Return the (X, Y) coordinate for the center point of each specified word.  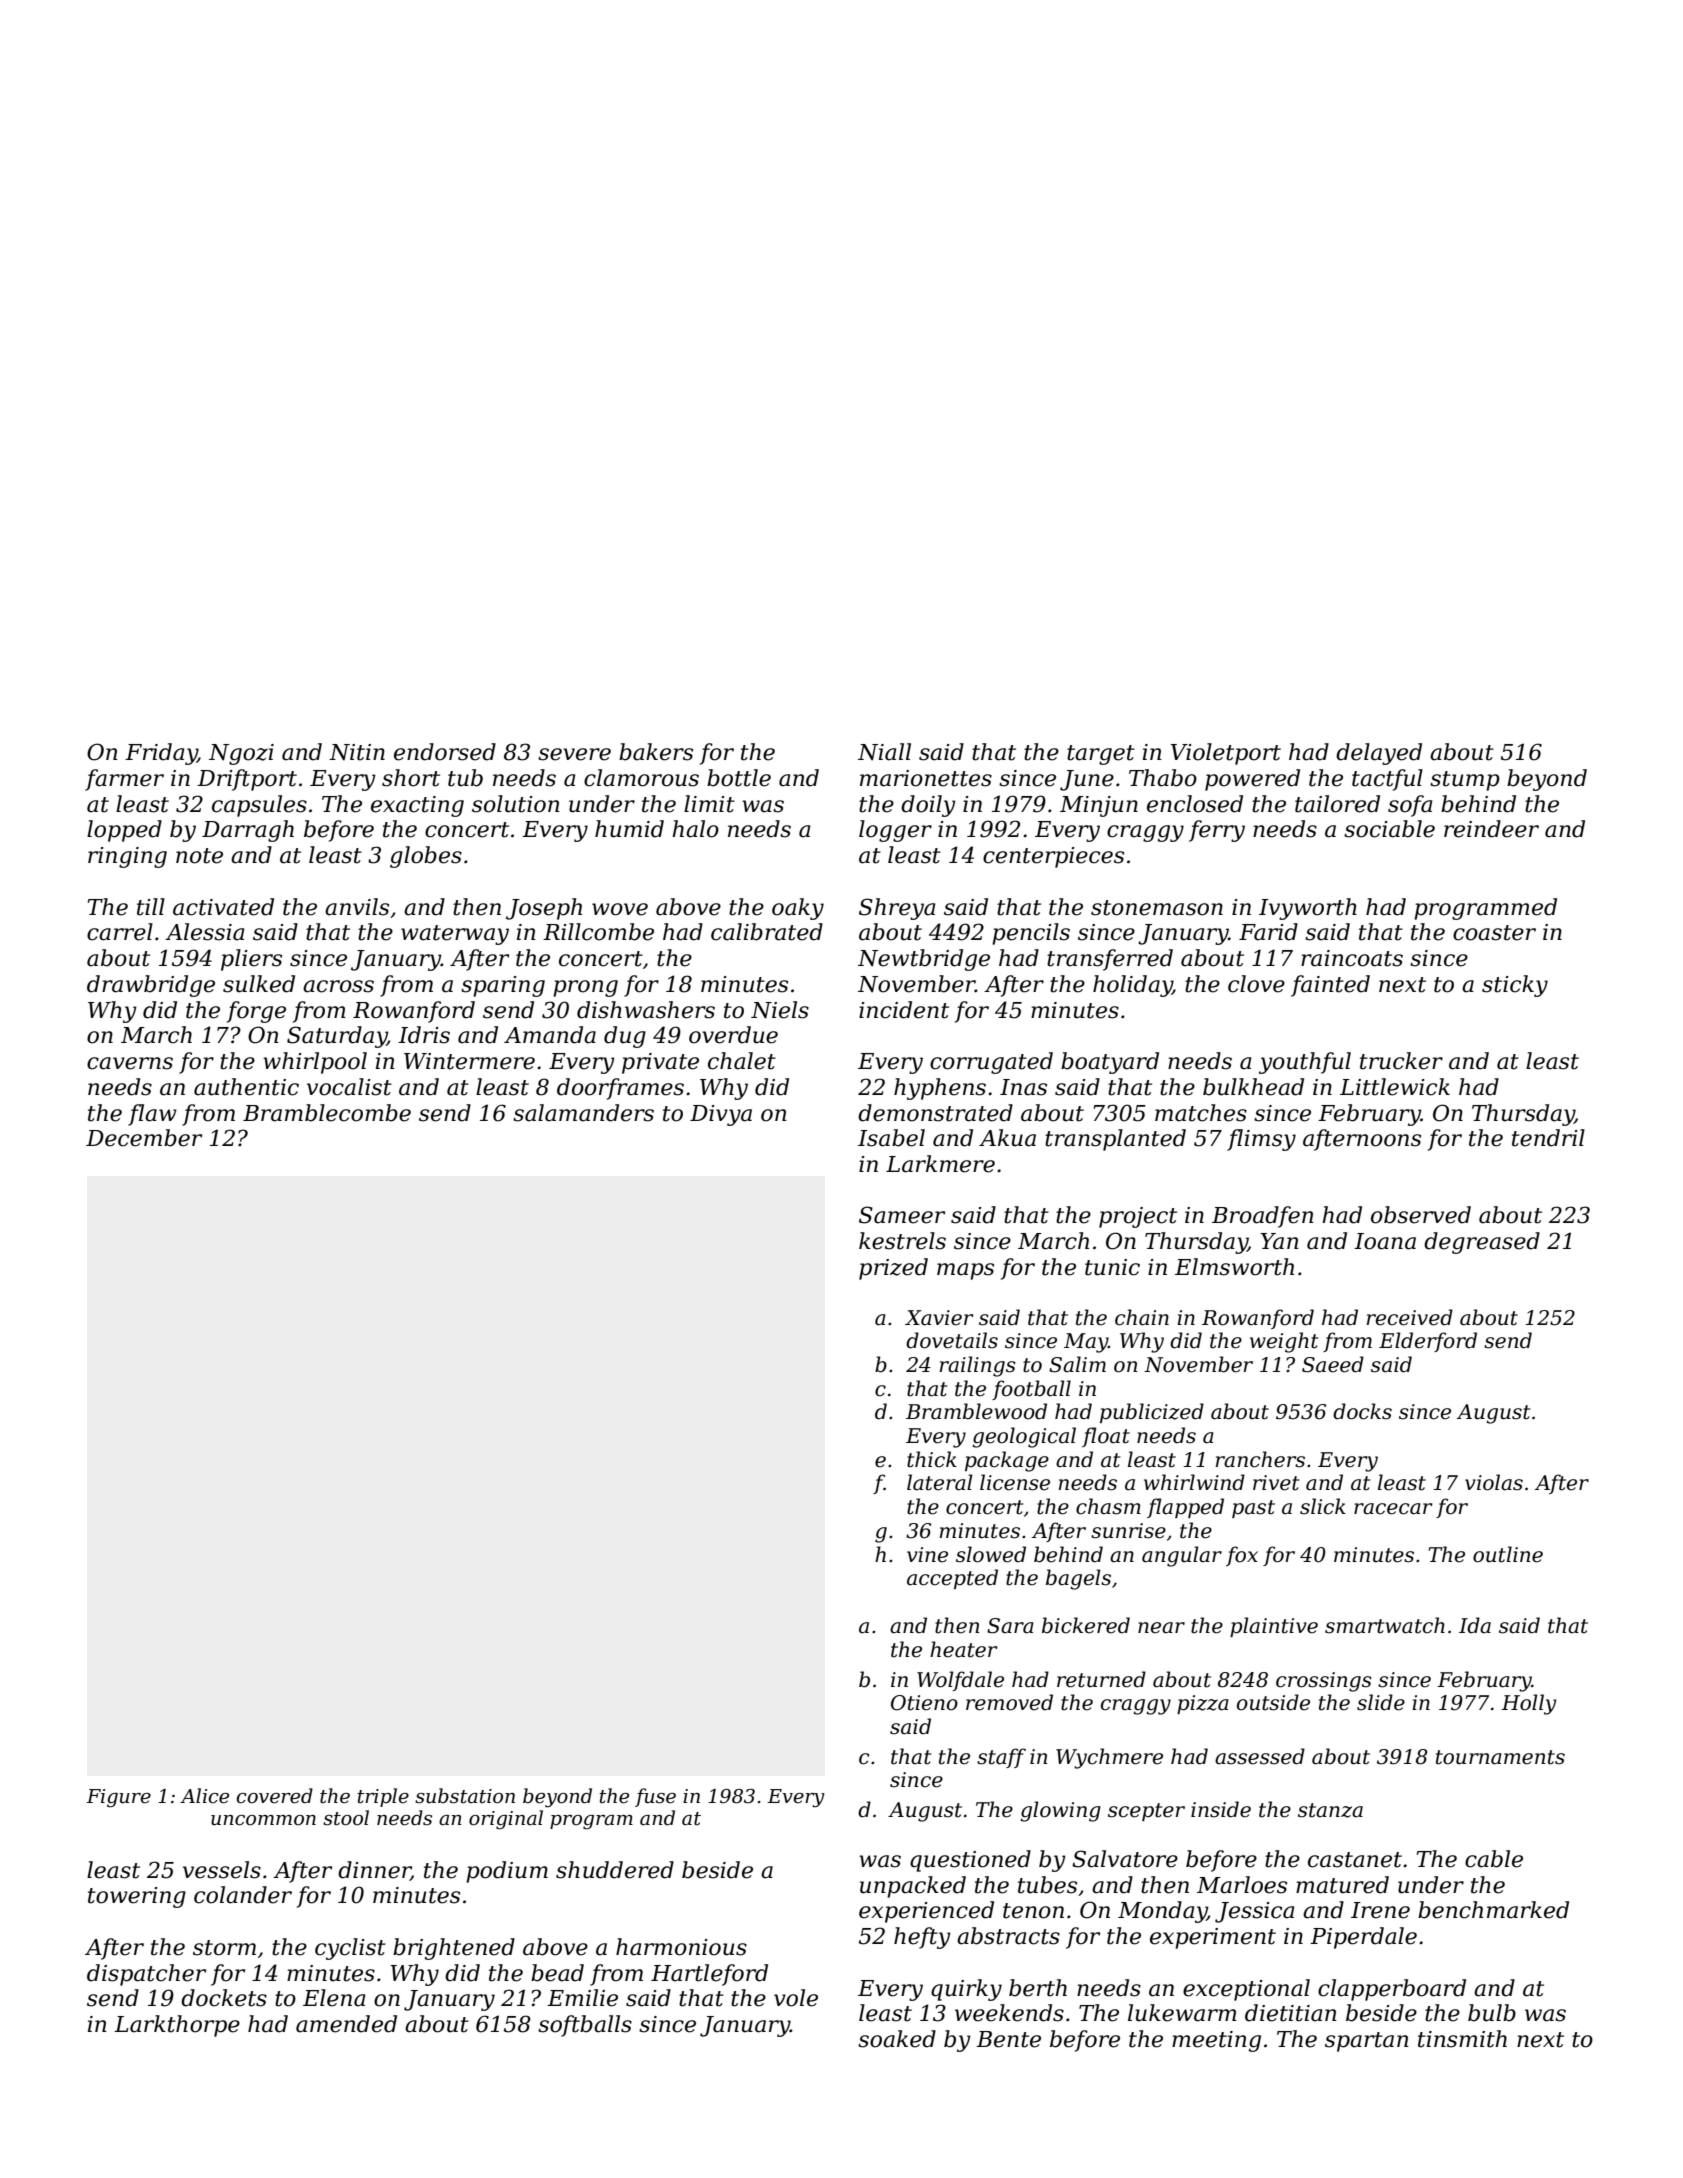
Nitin (357, 752)
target (1101, 755)
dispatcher (146, 1975)
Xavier (939, 1318)
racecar (1393, 1509)
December (144, 1138)
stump (1465, 781)
